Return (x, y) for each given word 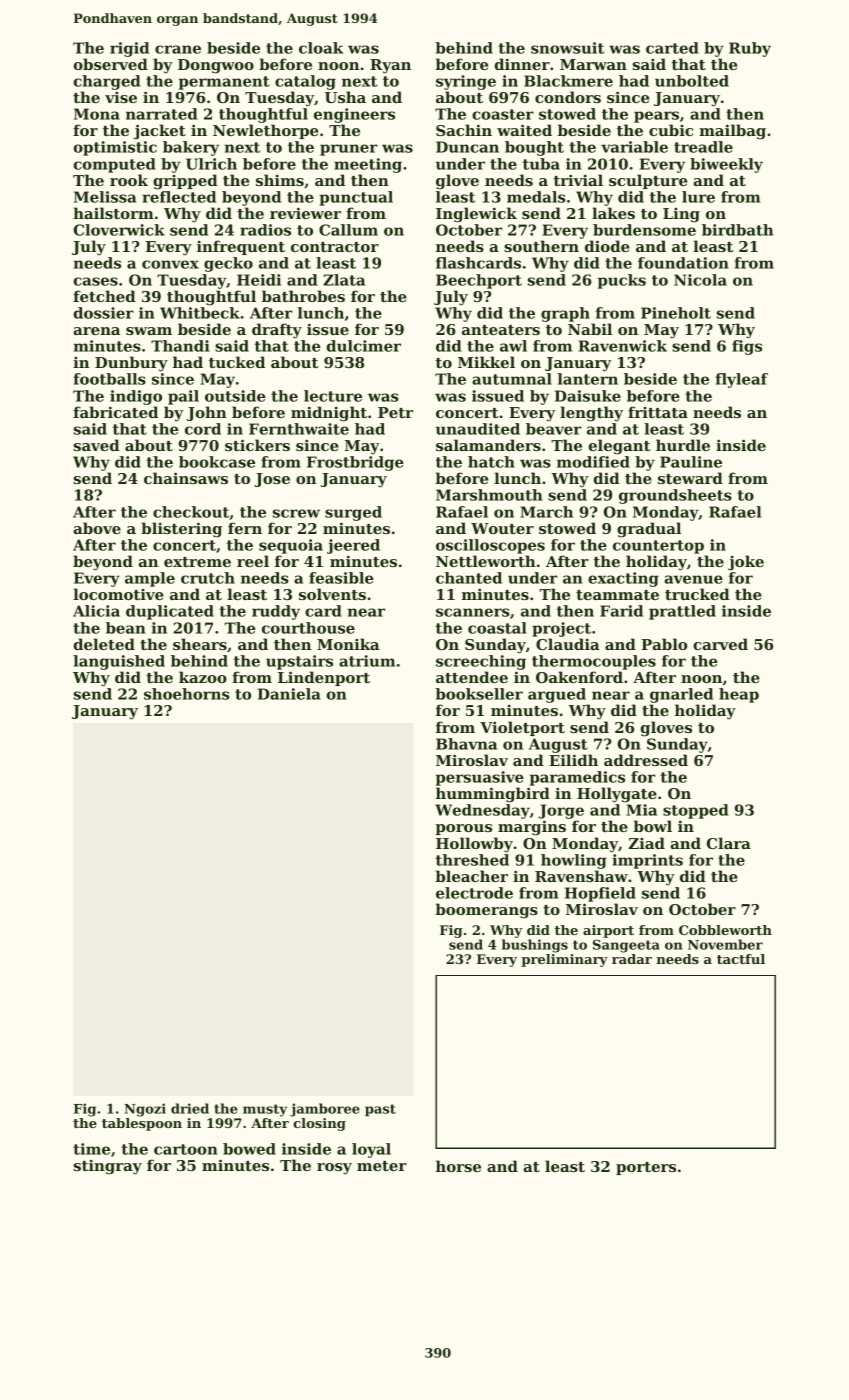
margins (532, 828)
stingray (108, 1167)
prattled (682, 612)
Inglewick (476, 215)
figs (747, 347)
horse (458, 1166)
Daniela (289, 694)
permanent (224, 83)
